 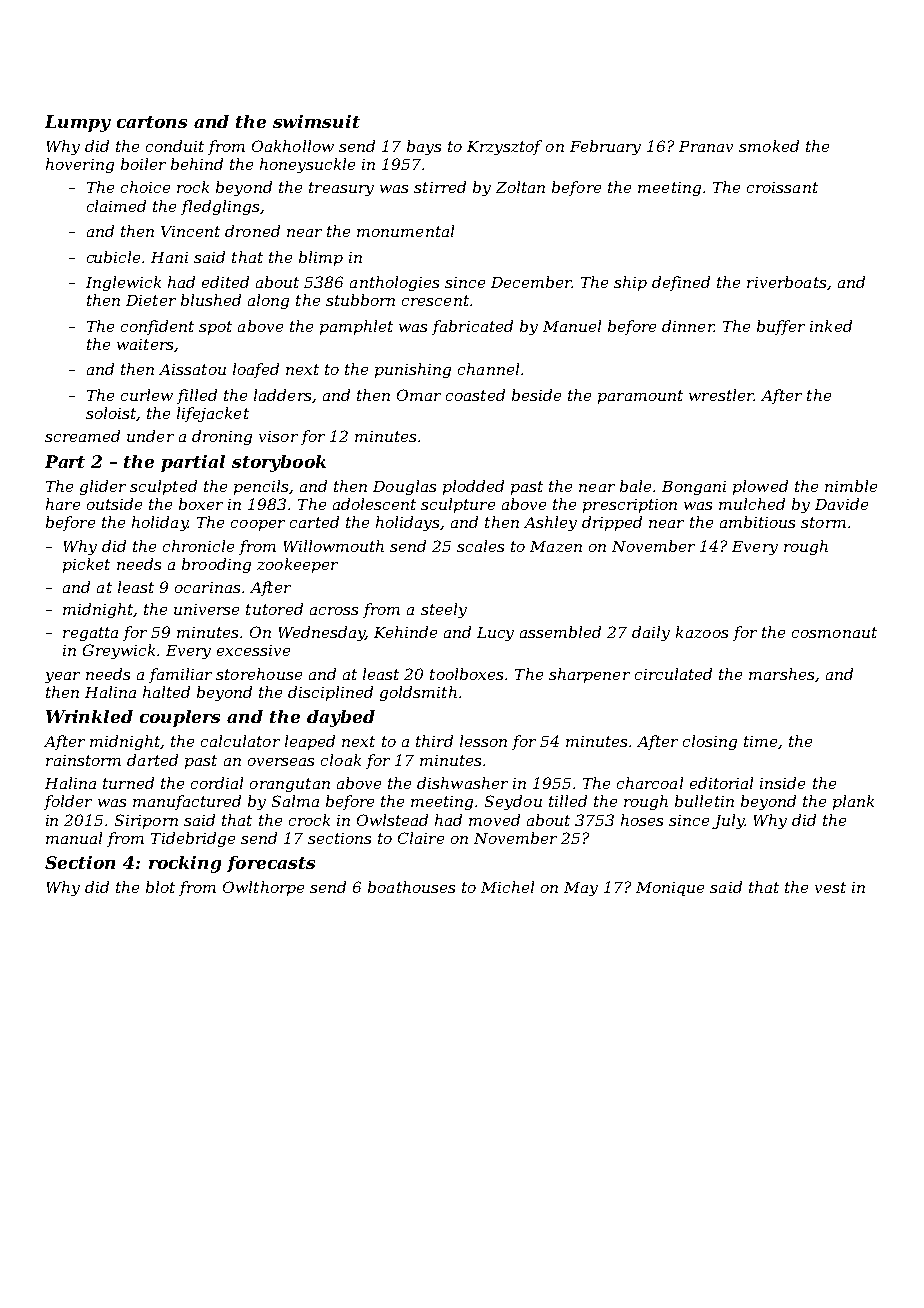 I want to click on July, so click(x=728, y=821).
